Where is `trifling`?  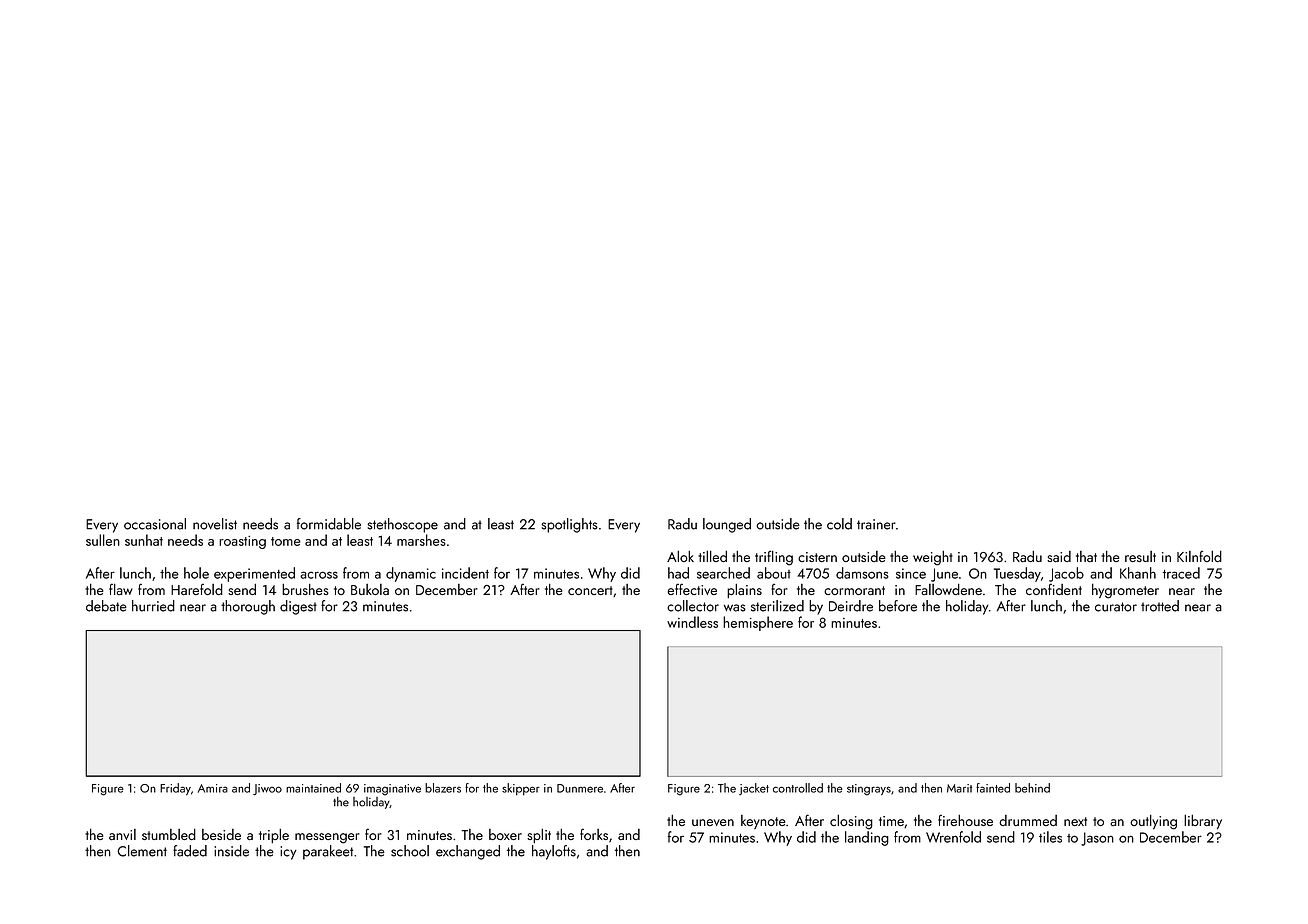
trifling is located at coordinates (774, 558).
